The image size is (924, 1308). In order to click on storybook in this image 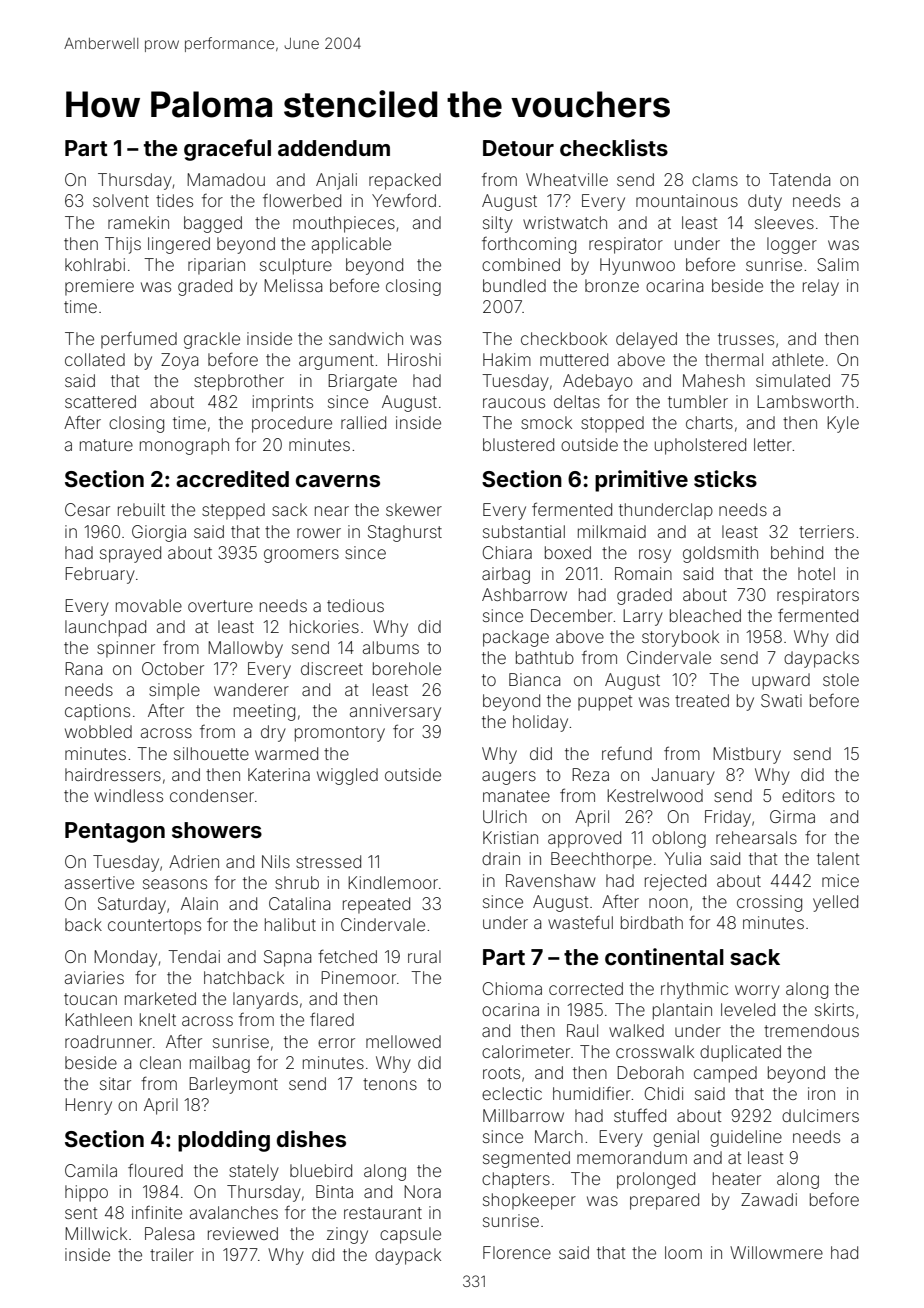, I will do `click(680, 638)`.
